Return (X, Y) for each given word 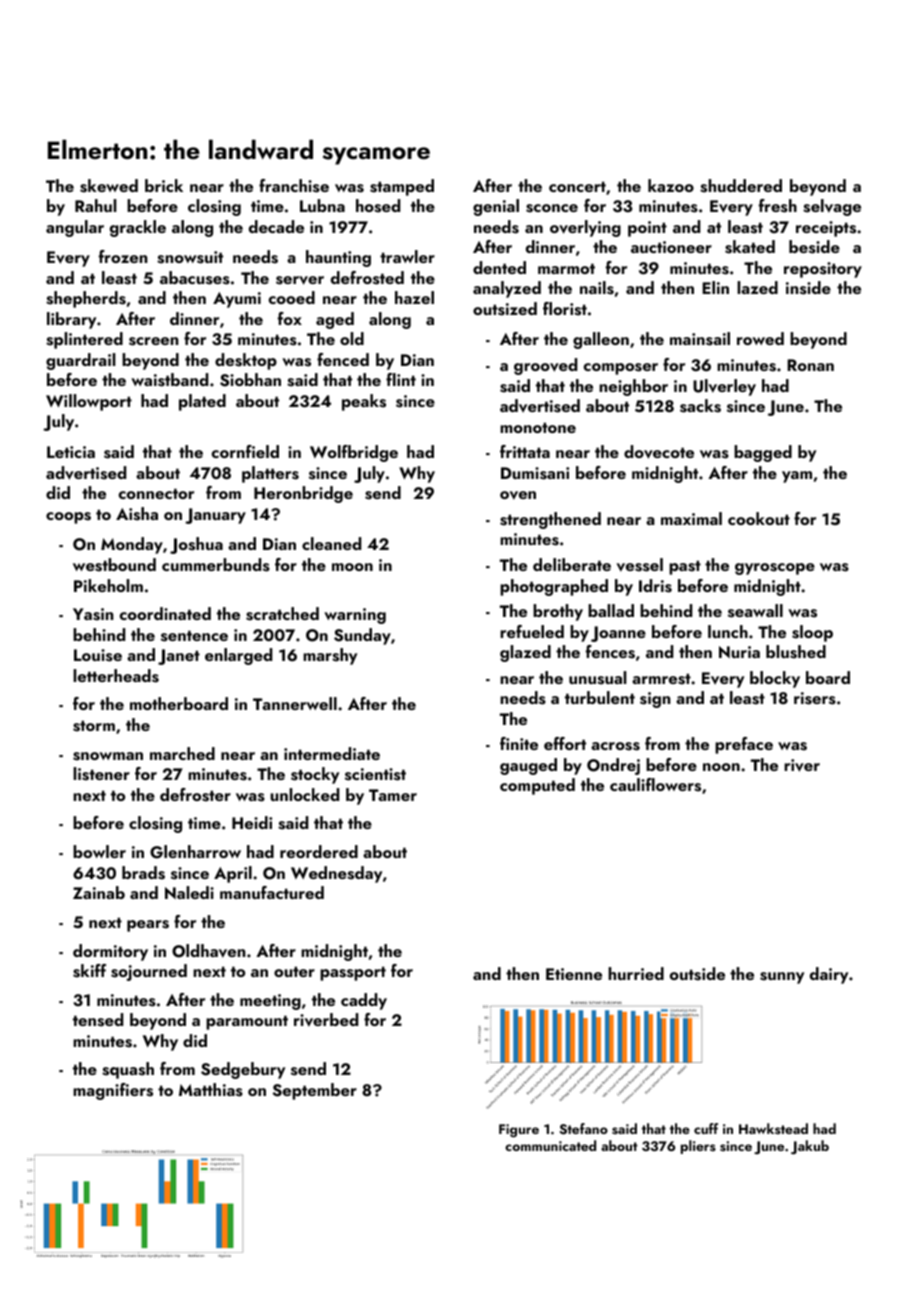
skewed (109, 186)
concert (577, 186)
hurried (636, 973)
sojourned (149, 972)
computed (537, 786)
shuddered (741, 186)
